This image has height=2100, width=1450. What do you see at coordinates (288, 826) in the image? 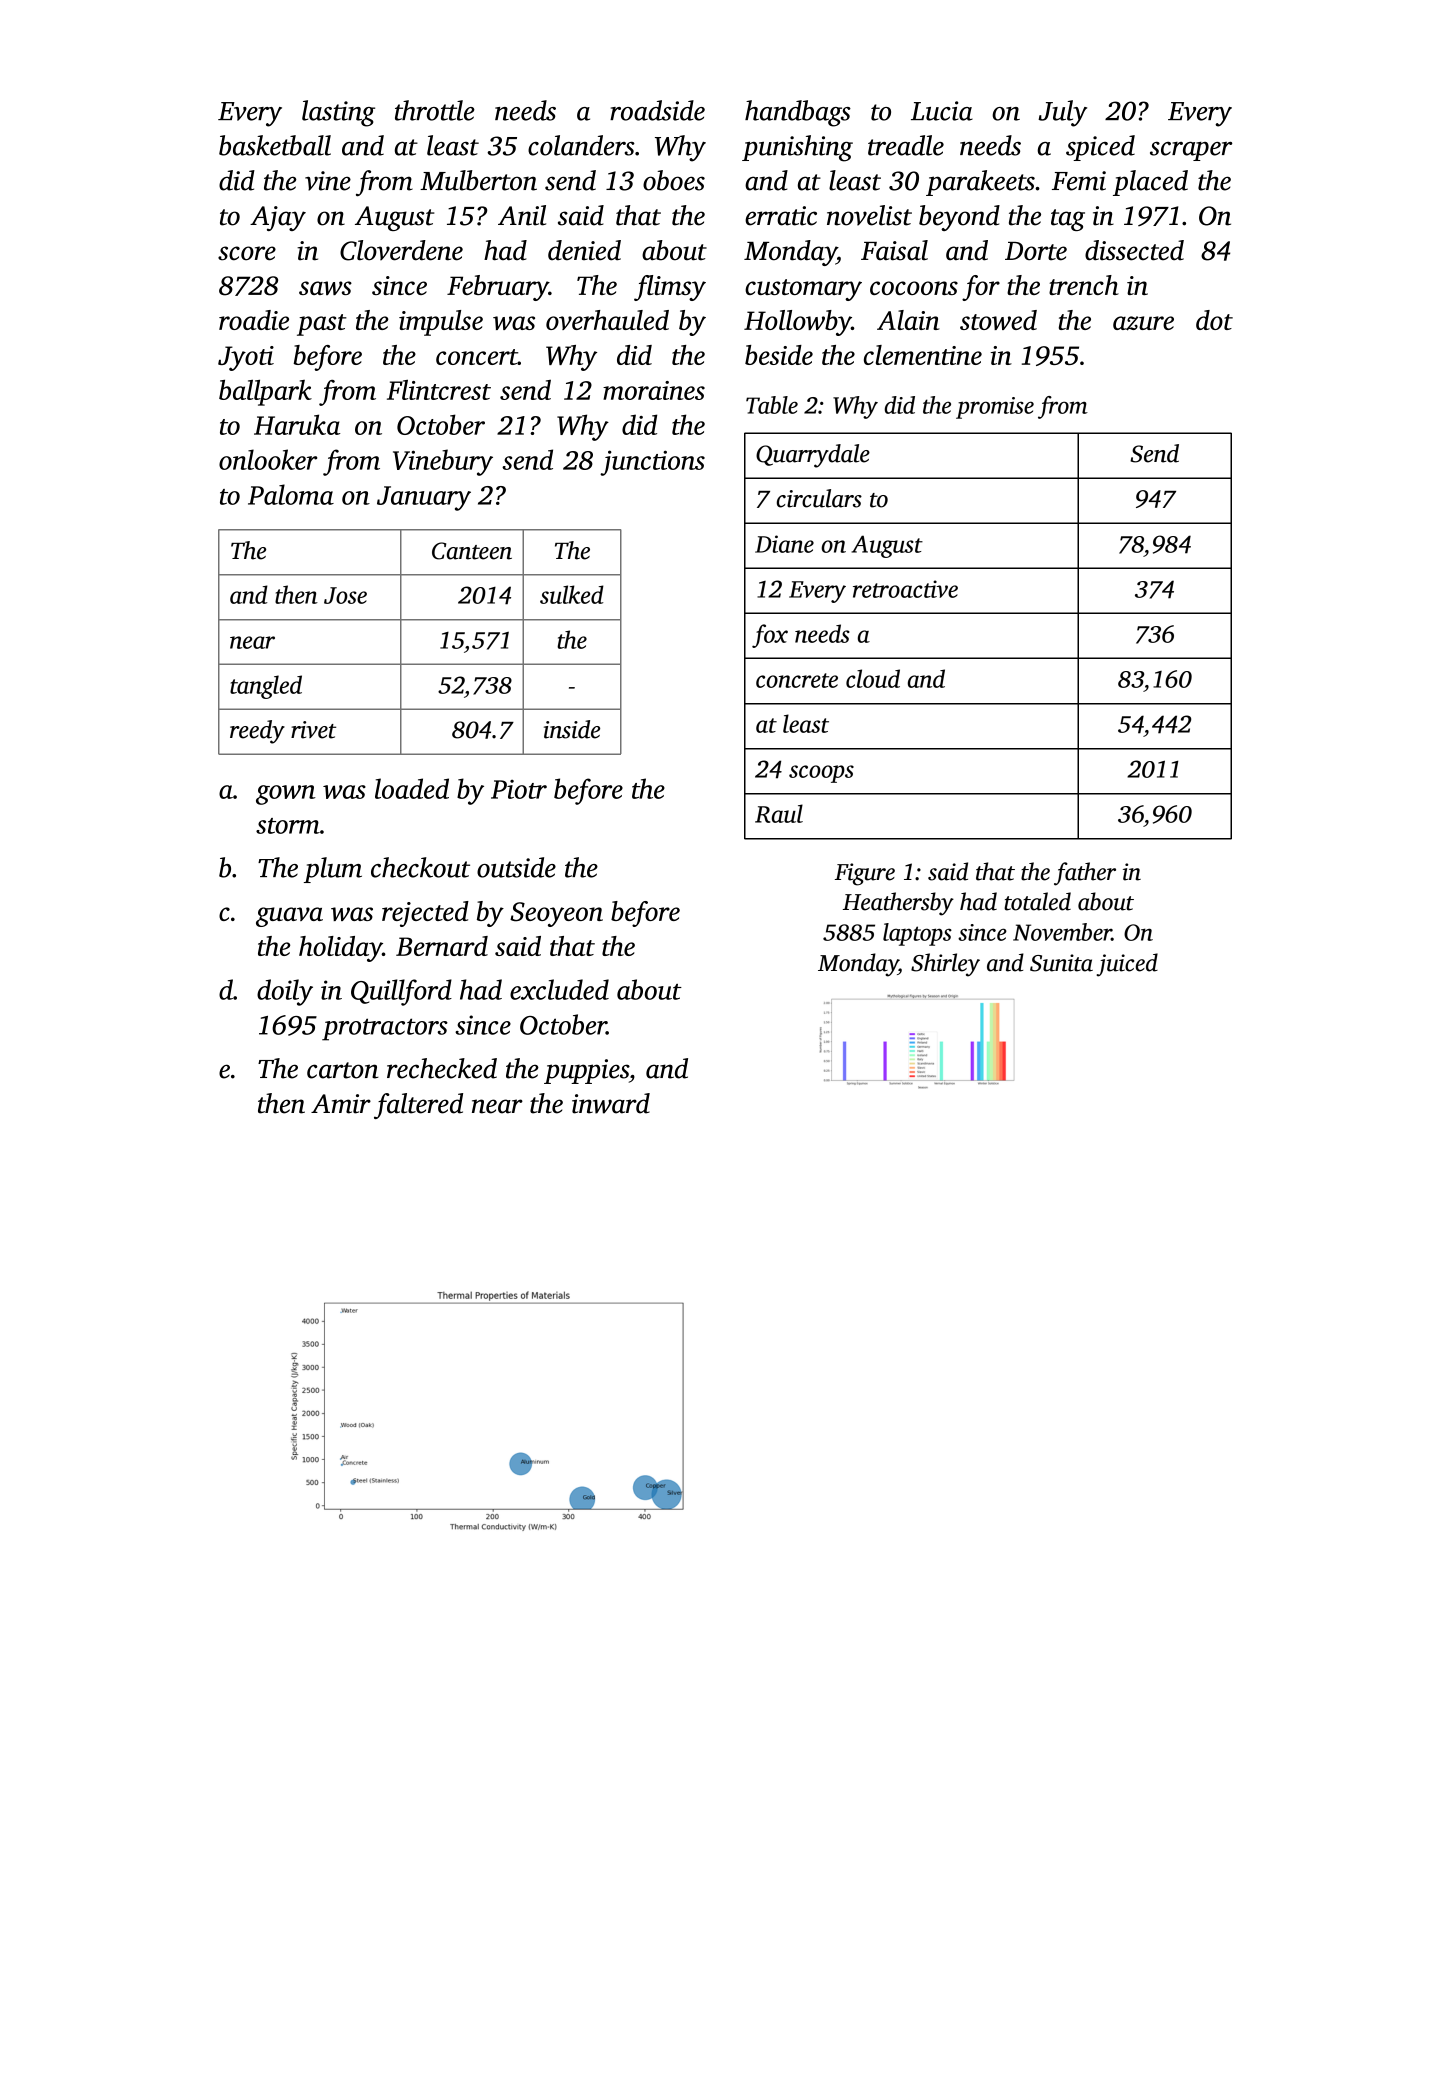
I see `storm` at bounding box center [288, 826].
